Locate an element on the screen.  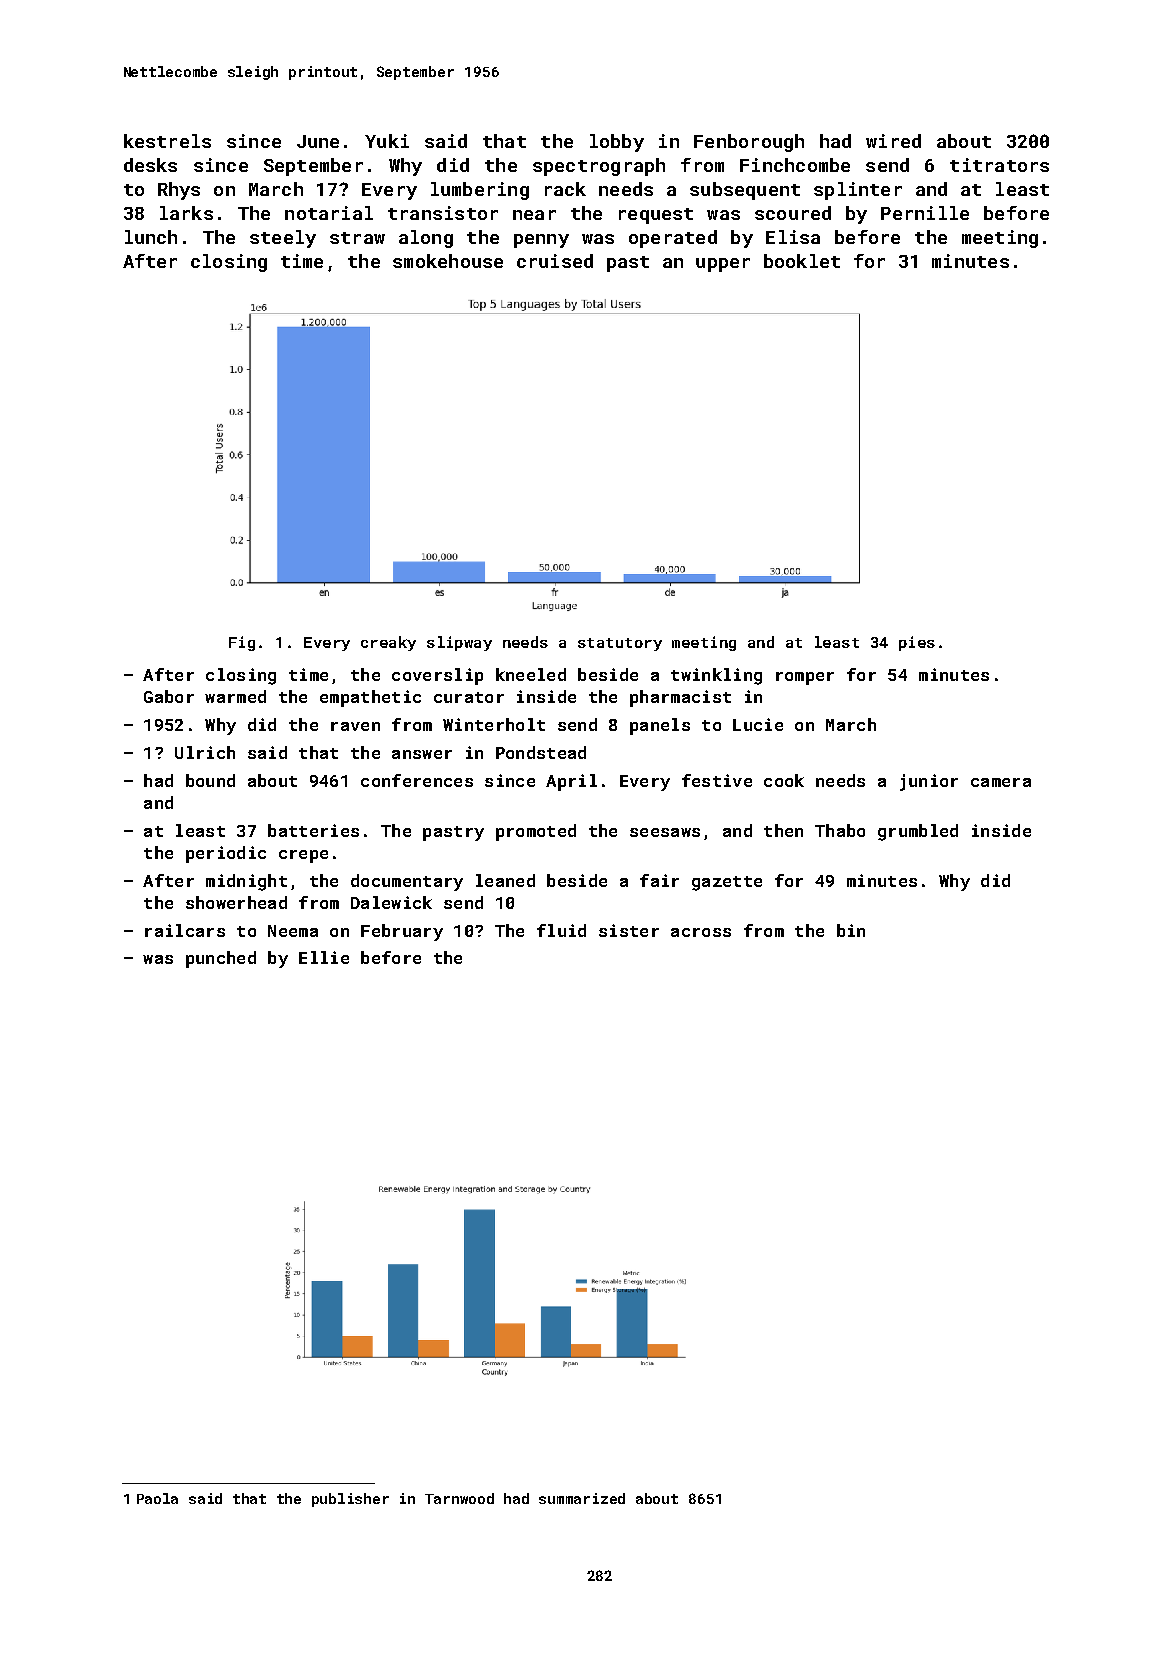
Gabor is located at coordinates (169, 696).
